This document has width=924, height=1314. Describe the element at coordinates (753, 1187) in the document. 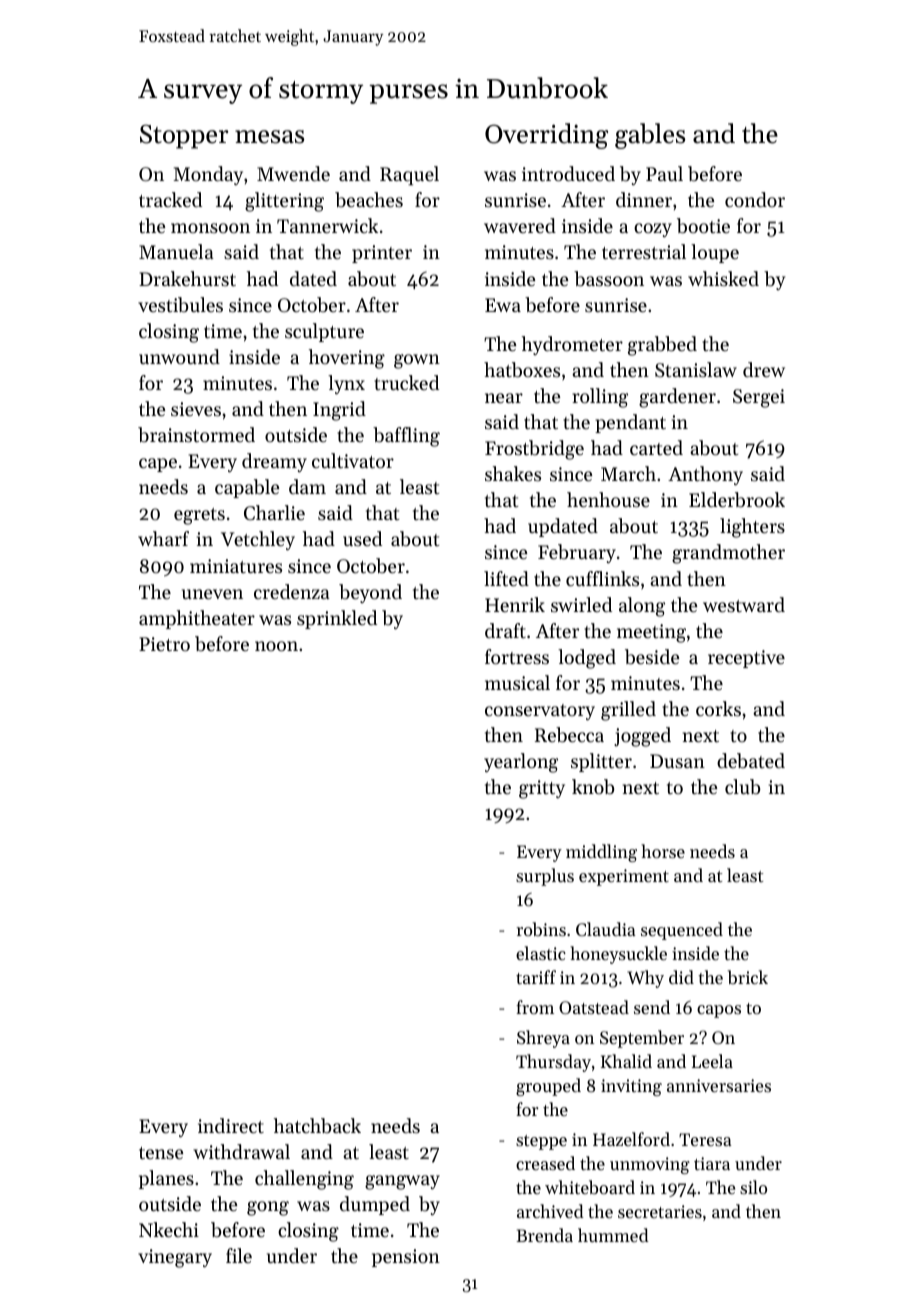

I see `silo` at that location.
